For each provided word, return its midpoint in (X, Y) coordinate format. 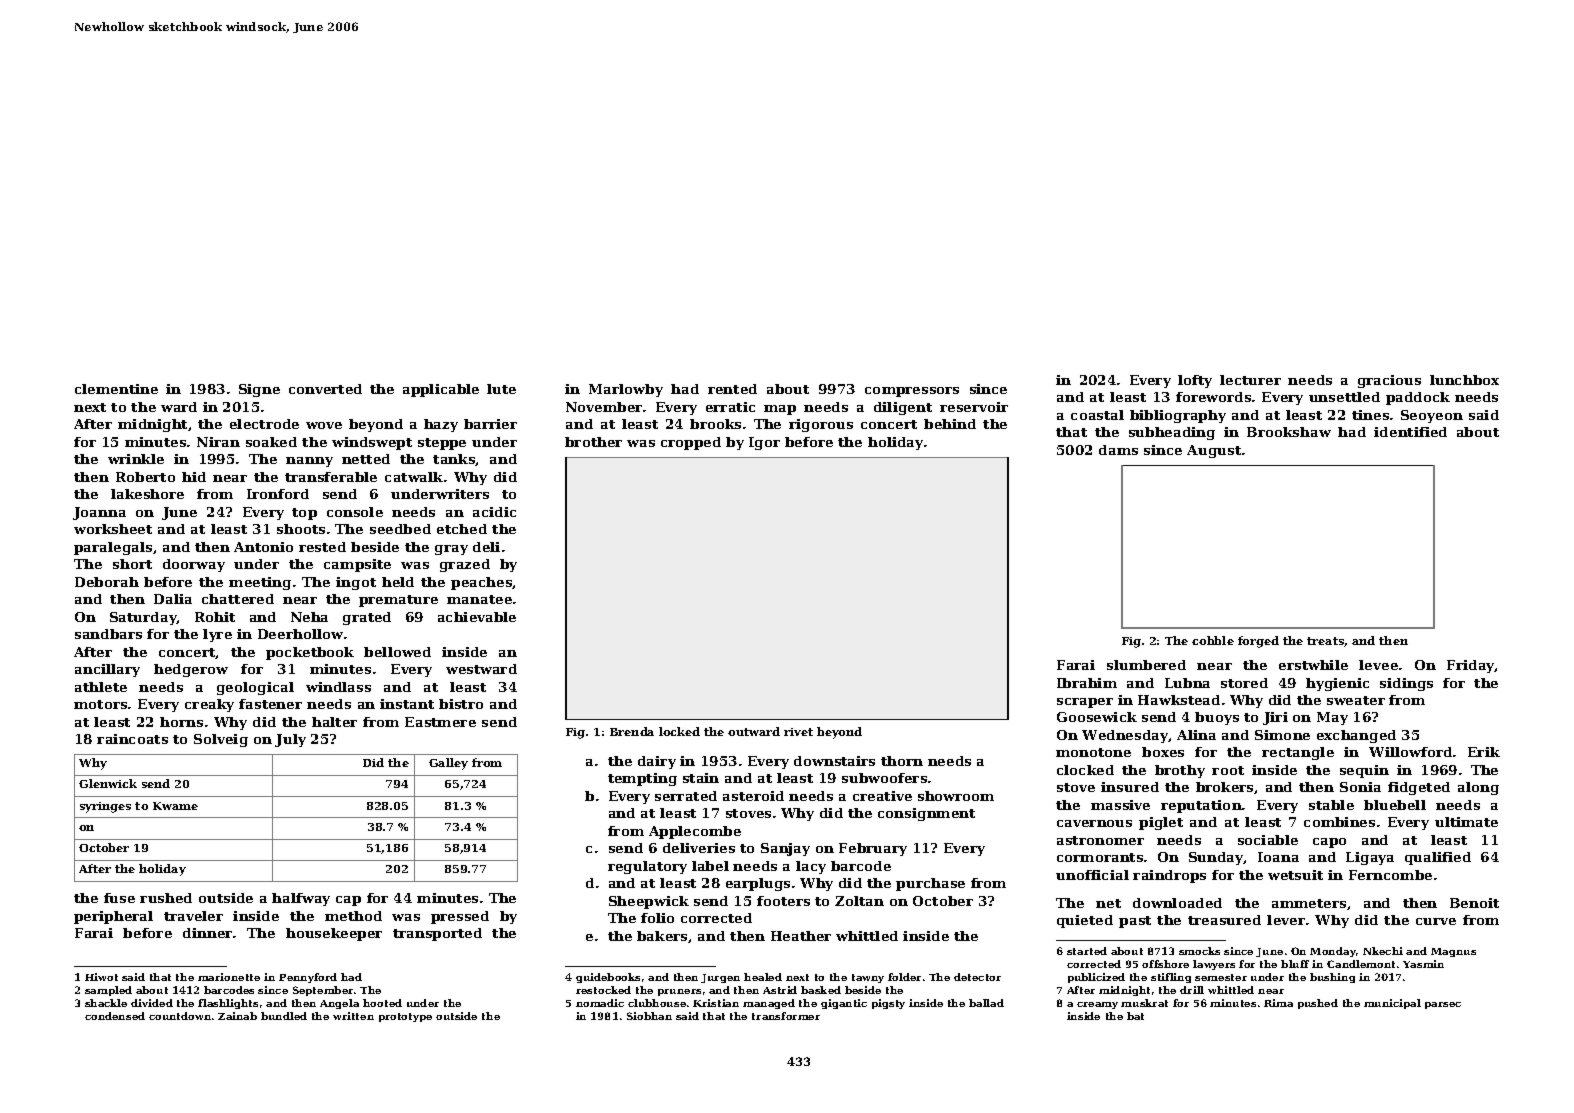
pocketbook (310, 653)
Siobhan (649, 1016)
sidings (1406, 684)
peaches (482, 583)
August (1214, 451)
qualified (1438, 858)
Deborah (107, 582)
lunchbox (1464, 380)
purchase (930, 884)
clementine (116, 389)
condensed (115, 1016)
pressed (460, 917)
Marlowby (626, 390)
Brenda (632, 731)
